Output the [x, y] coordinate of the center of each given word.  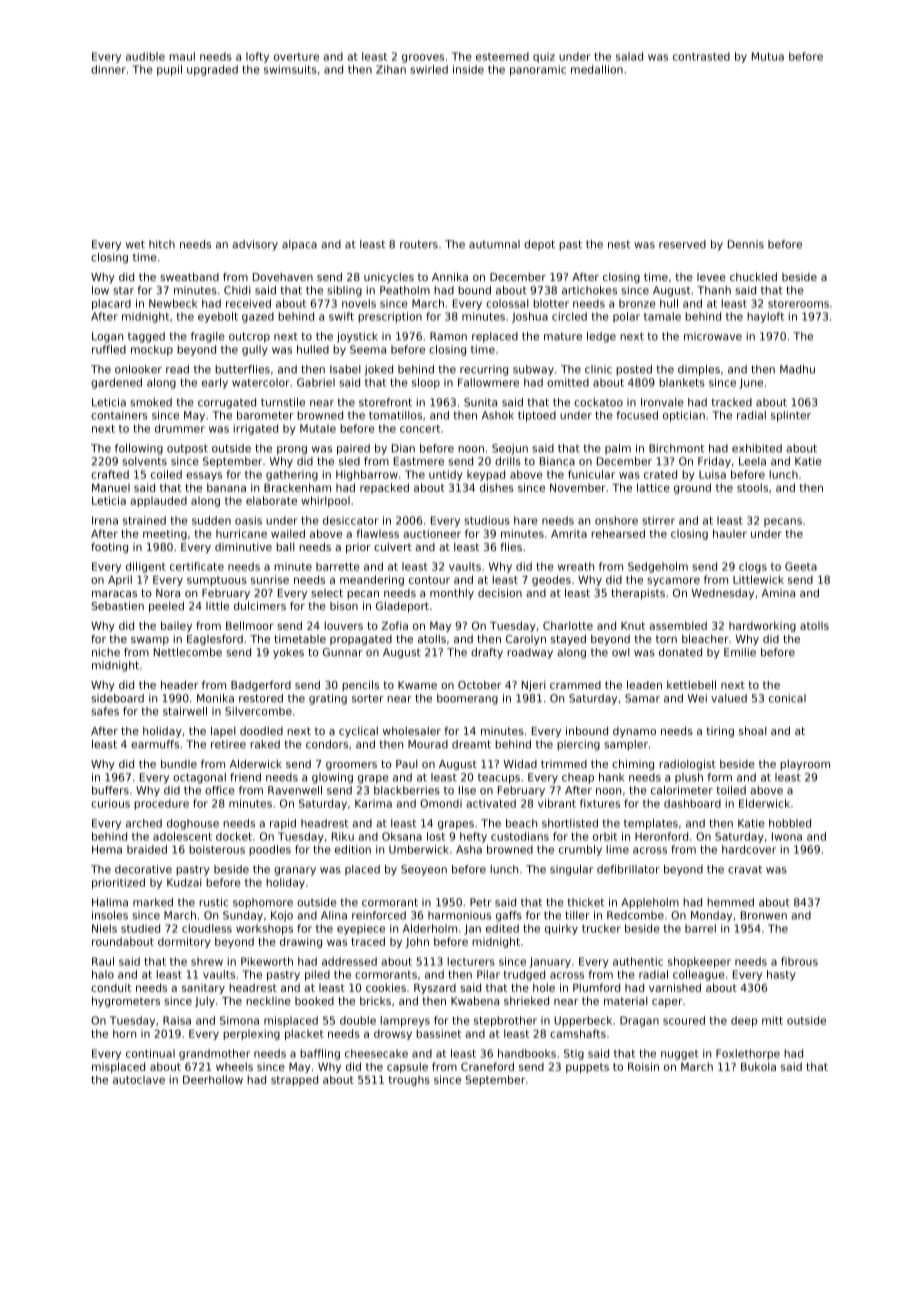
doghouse [193, 824]
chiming [633, 764]
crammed [575, 685]
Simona [239, 1020]
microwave [713, 336]
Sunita [480, 402]
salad [629, 56]
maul [182, 56]
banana [226, 487]
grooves [423, 58]
